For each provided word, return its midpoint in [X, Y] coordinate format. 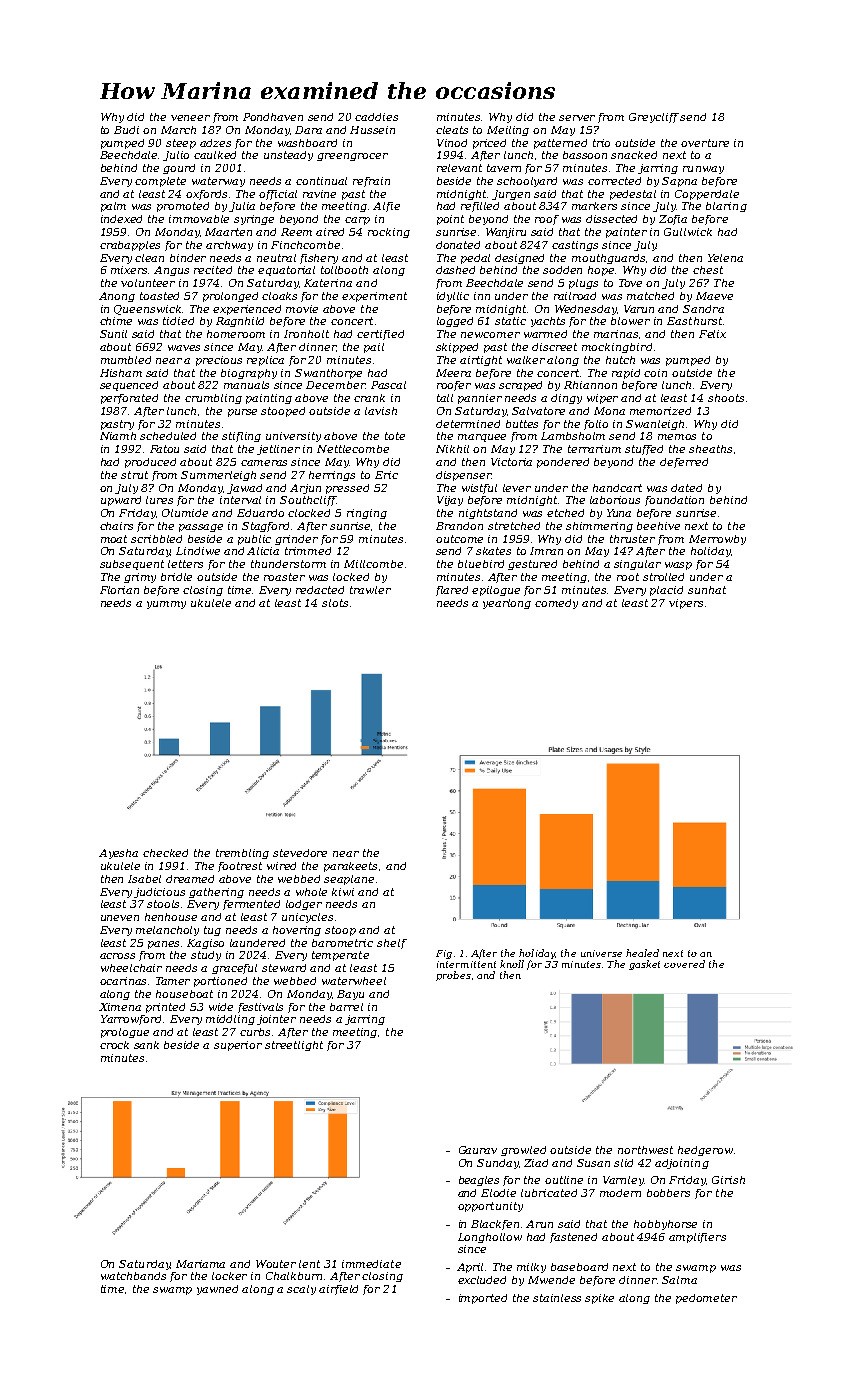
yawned [217, 1290]
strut [134, 475]
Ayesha [118, 854]
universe [601, 953]
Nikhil [452, 449]
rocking [389, 233]
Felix [712, 334]
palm [113, 207]
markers [594, 206]
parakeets [350, 867]
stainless [557, 1298]
